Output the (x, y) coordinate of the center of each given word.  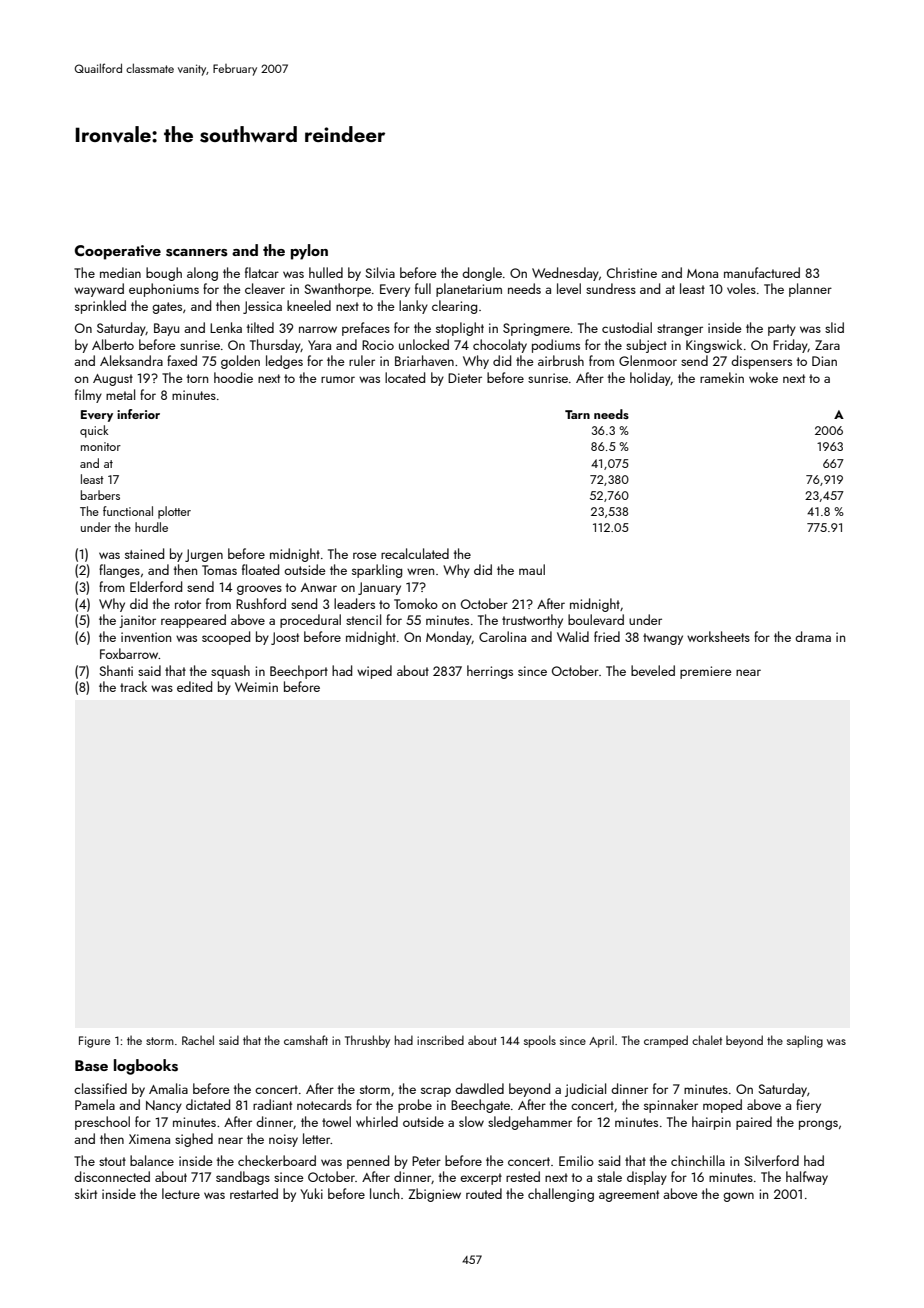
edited (194, 686)
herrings (490, 672)
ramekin (722, 377)
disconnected (112, 1176)
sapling (805, 1041)
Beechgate (480, 1106)
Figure (94, 1042)
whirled (377, 1121)
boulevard (596, 619)
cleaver (265, 288)
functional (128, 511)
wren (420, 571)
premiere (706, 672)
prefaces (366, 329)
